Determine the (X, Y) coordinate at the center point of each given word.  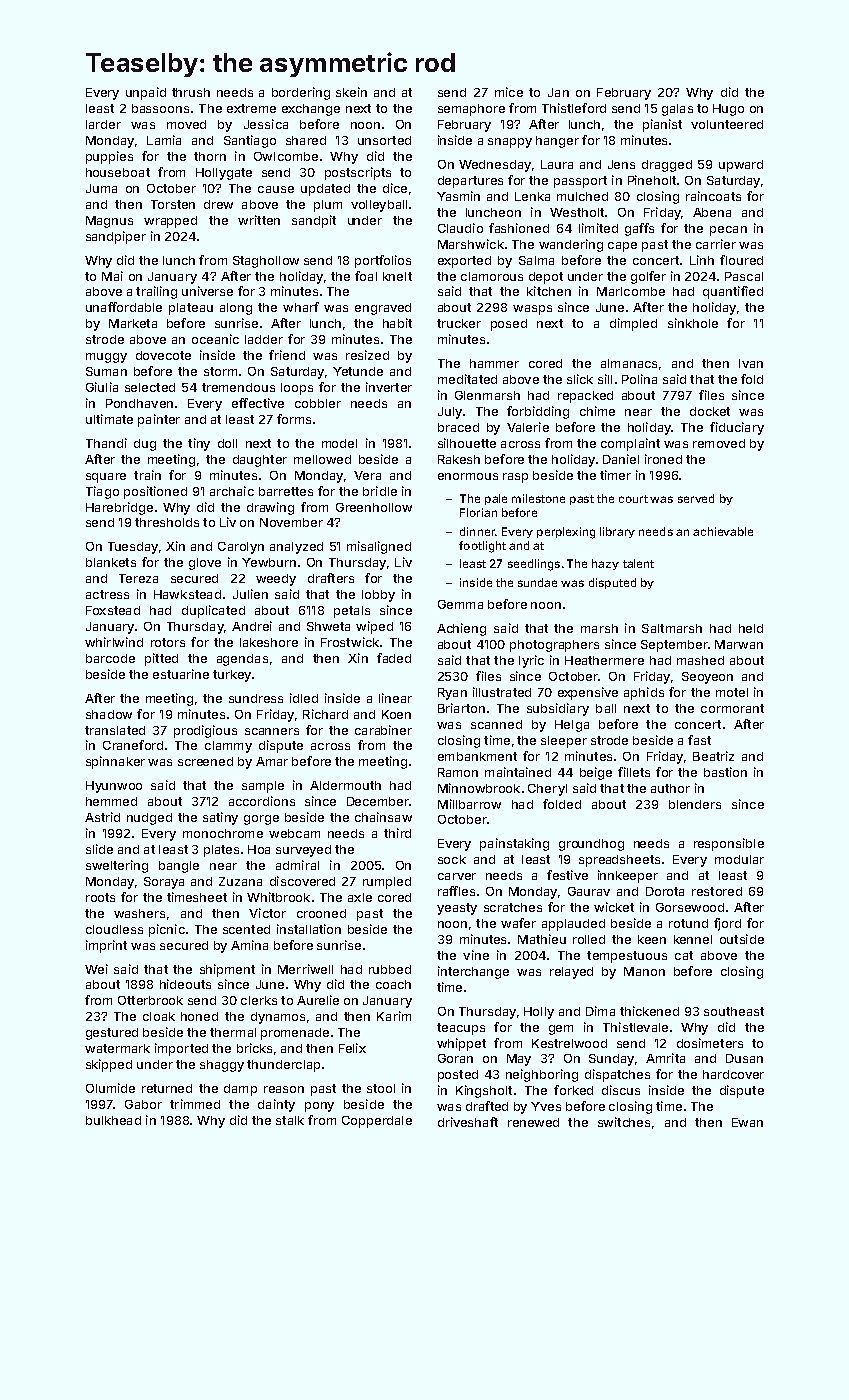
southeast (734, 1011)
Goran (455, 1058)
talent (638, 563)
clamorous (492, 276)
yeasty (457, 909)
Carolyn (241, 548)
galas (677, 110)
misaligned (379, 547)
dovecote (163, 355)
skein (351, 92)
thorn (210, 156)
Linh (702, 260)
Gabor (143, 1104)
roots (100, 897)
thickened (649, 1011)
